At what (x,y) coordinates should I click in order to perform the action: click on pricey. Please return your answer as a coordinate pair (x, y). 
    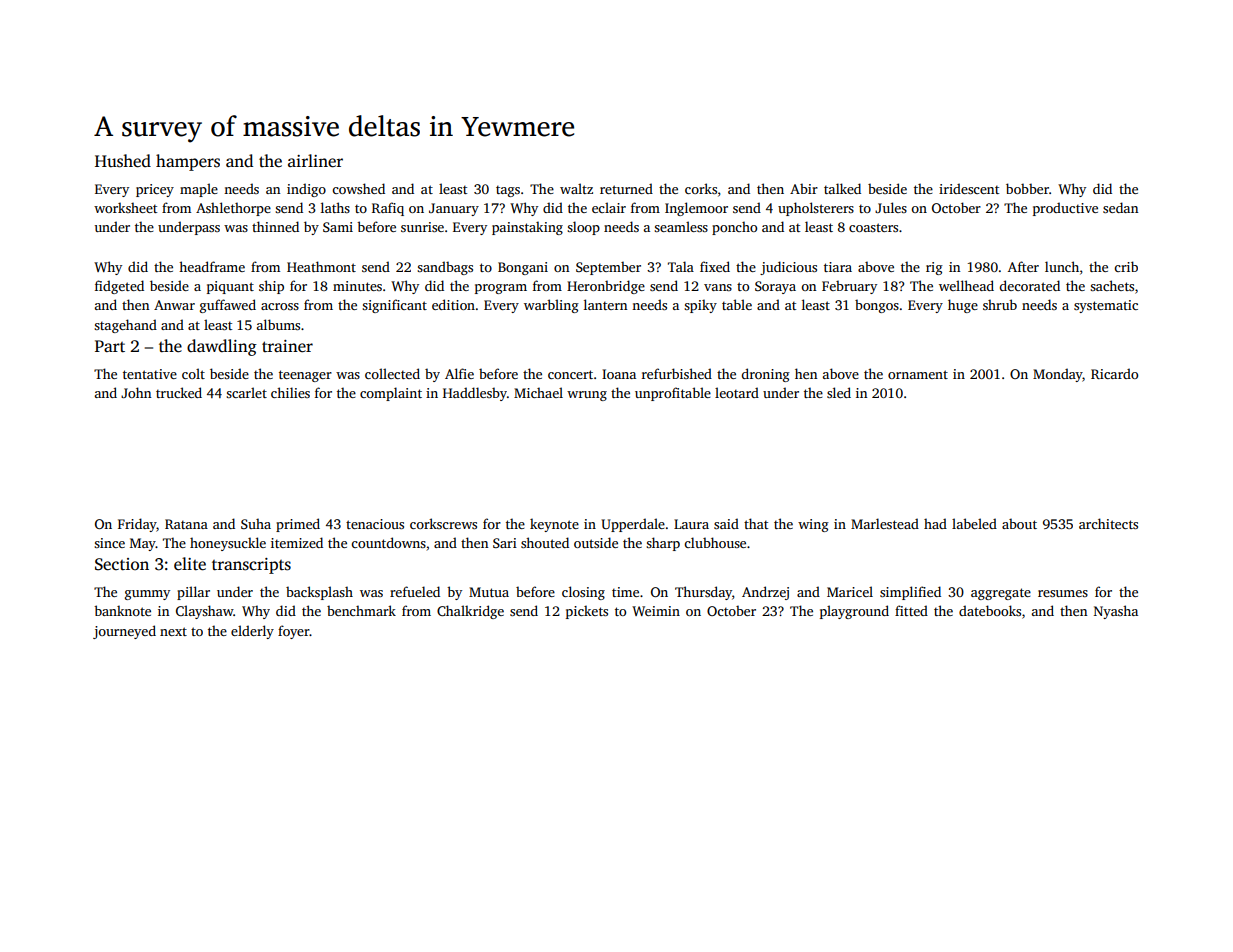
    Looking at the image, I should click on (155, 190).
